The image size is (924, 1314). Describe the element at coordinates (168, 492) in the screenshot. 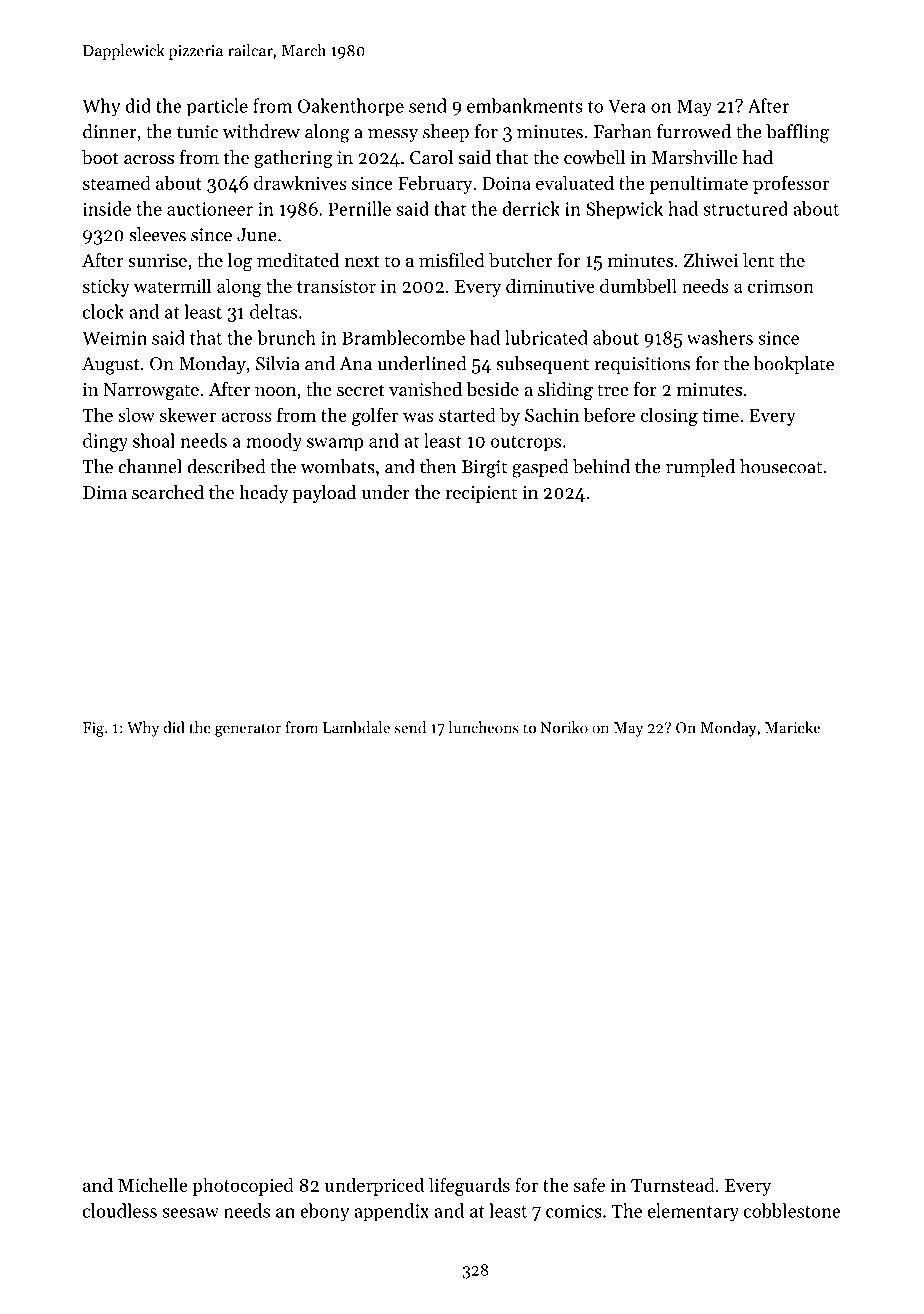

I see `searched` at that location.
